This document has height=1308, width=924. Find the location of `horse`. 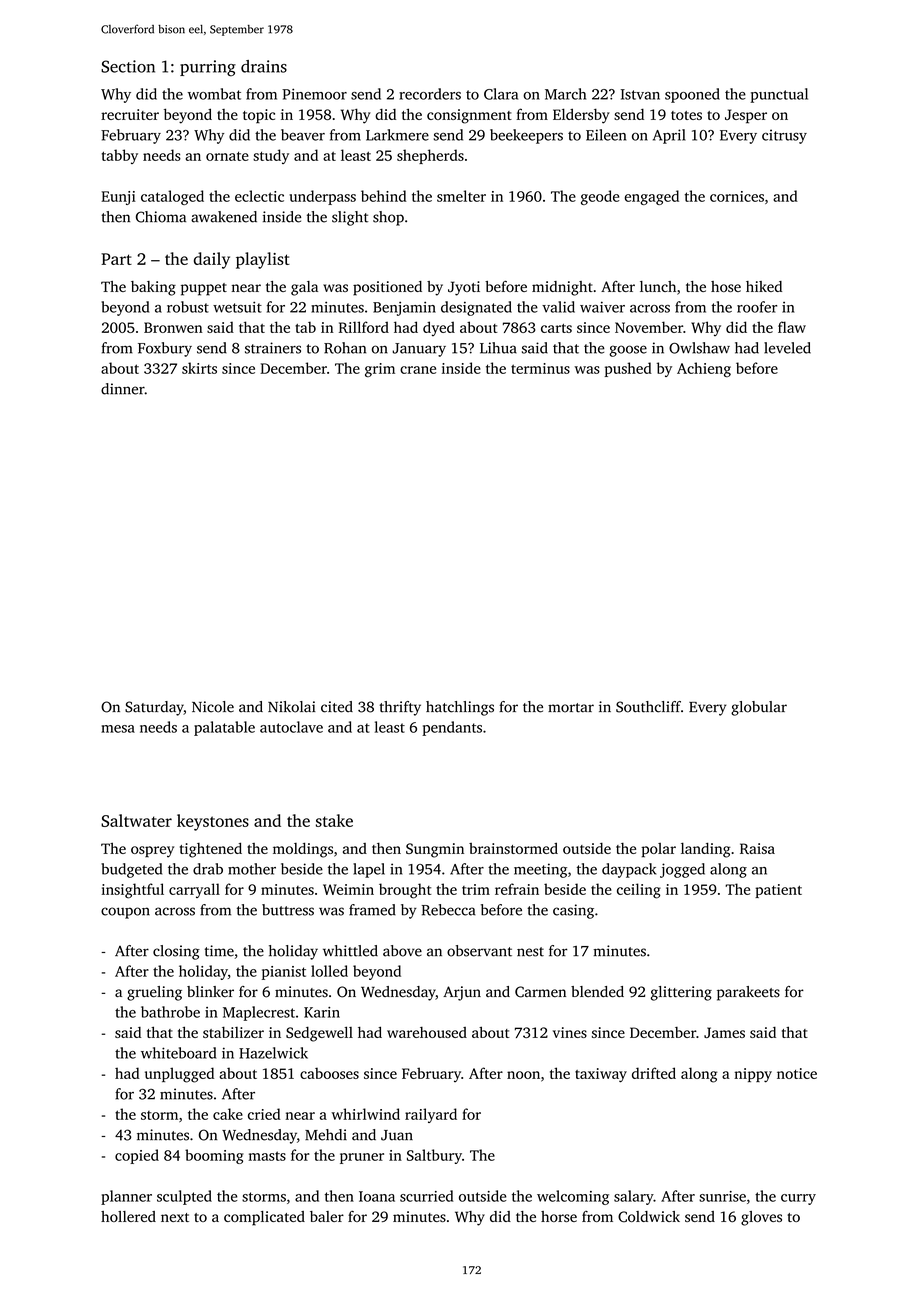

horse is located at coordinates (559, 1216).
